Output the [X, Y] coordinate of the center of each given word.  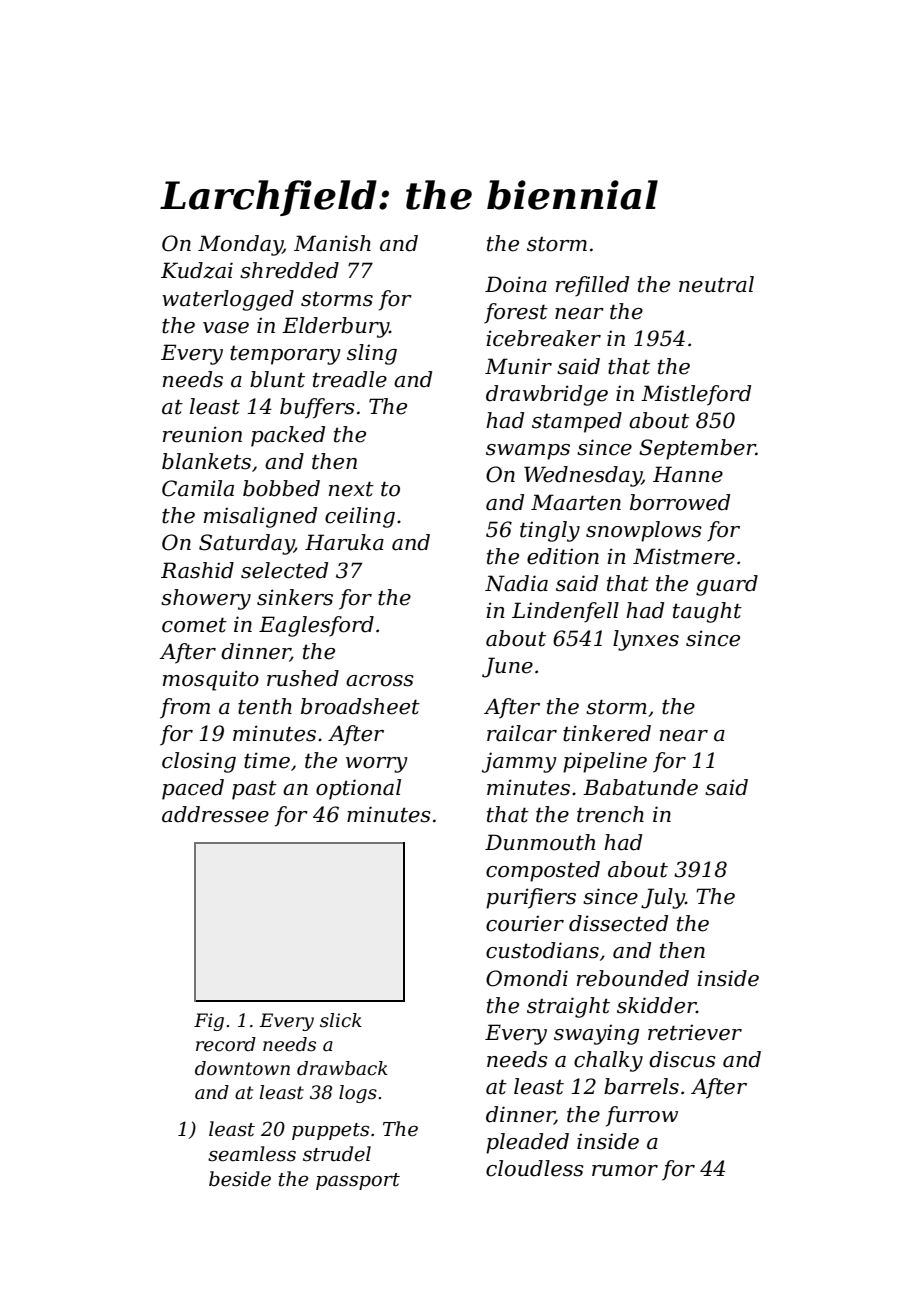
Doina [516, 284]
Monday [240, 245]
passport [358, 1181]
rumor [625, 1171]
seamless [252, 1154]
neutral [716, 284]
